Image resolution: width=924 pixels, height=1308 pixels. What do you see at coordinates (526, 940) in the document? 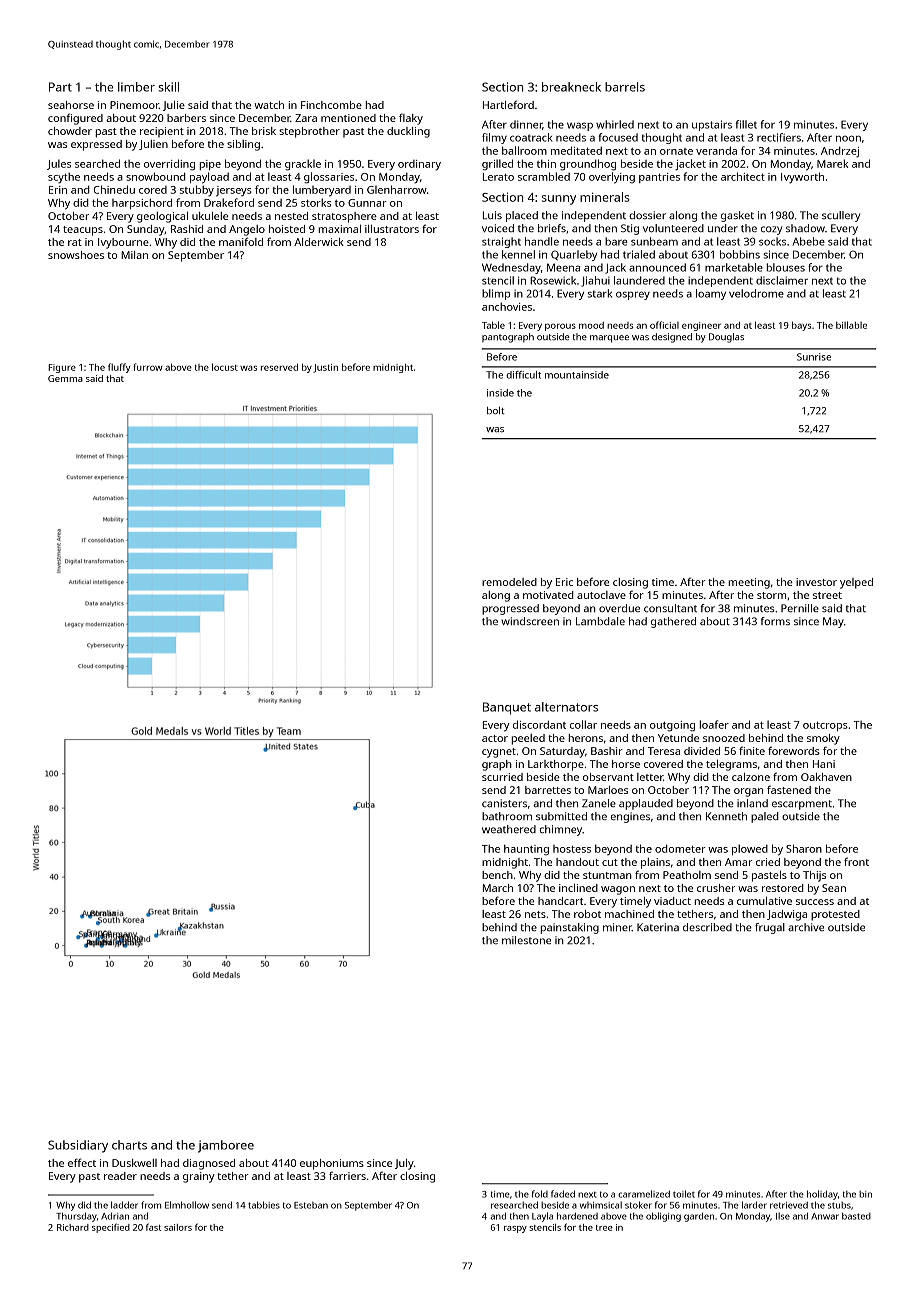
I see `milestone` at bounding box center [526, 940].
